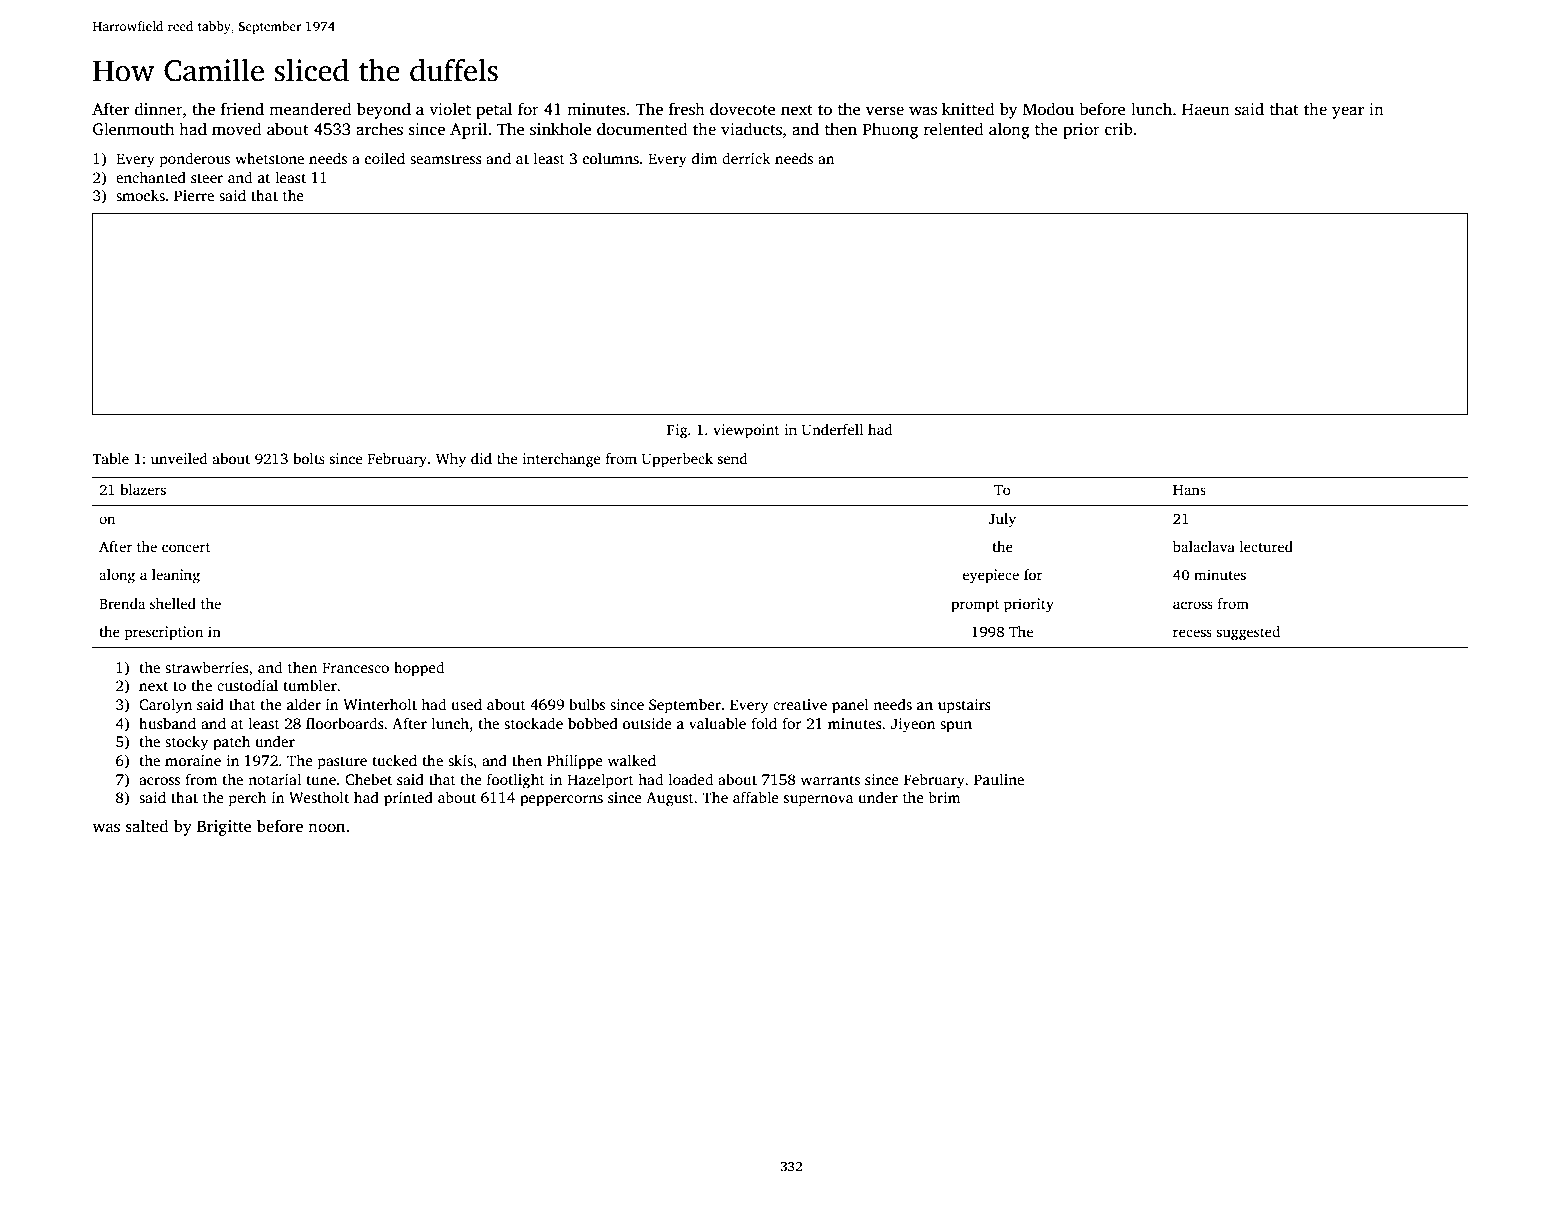 Image resolution: width=1560 pixels, height=1205 pixels. Describe the element at coordinates (122, 603) in the screenshot. I see `Brenda` at that location.
